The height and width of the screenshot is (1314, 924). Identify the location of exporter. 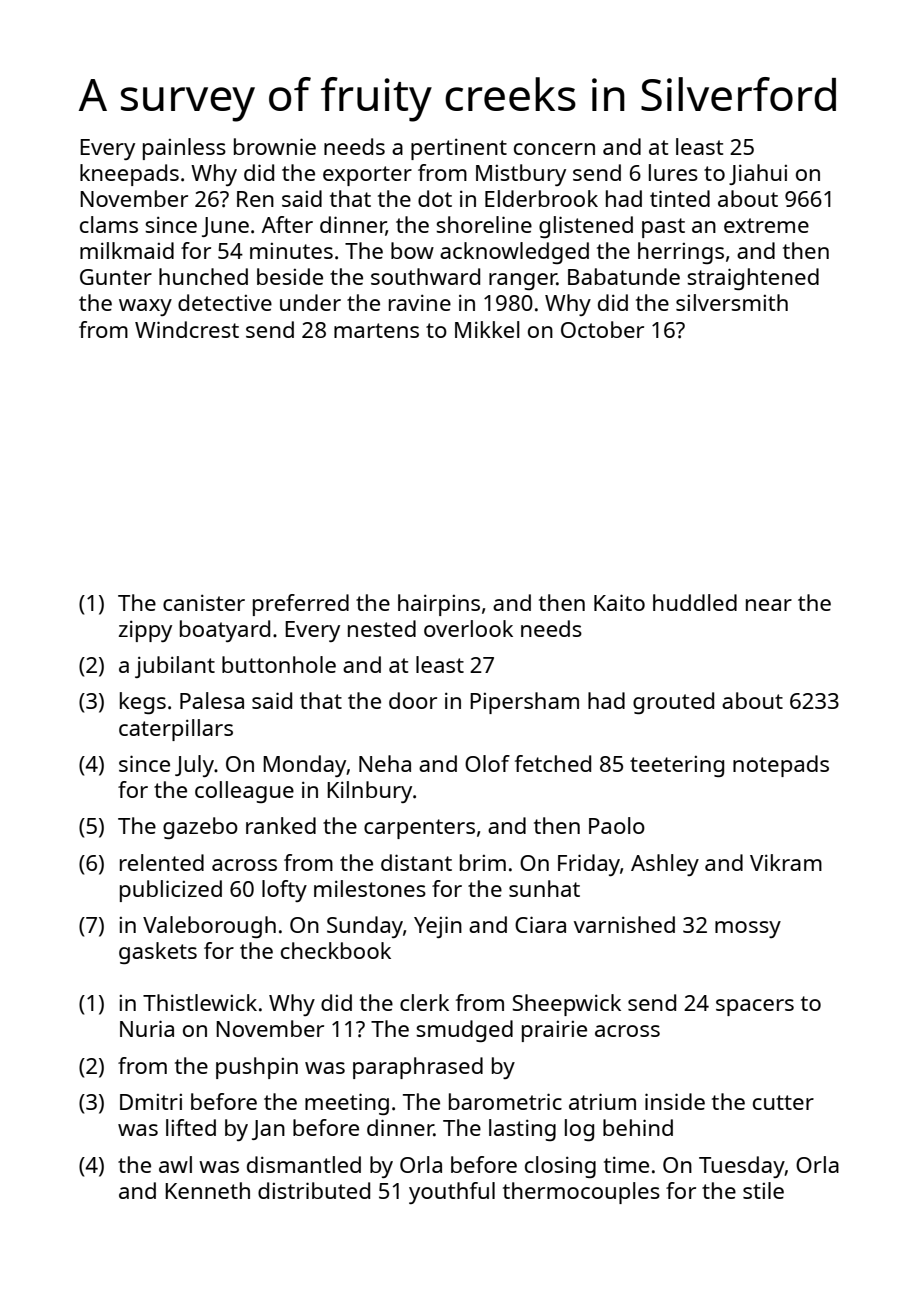
(367, 176).
